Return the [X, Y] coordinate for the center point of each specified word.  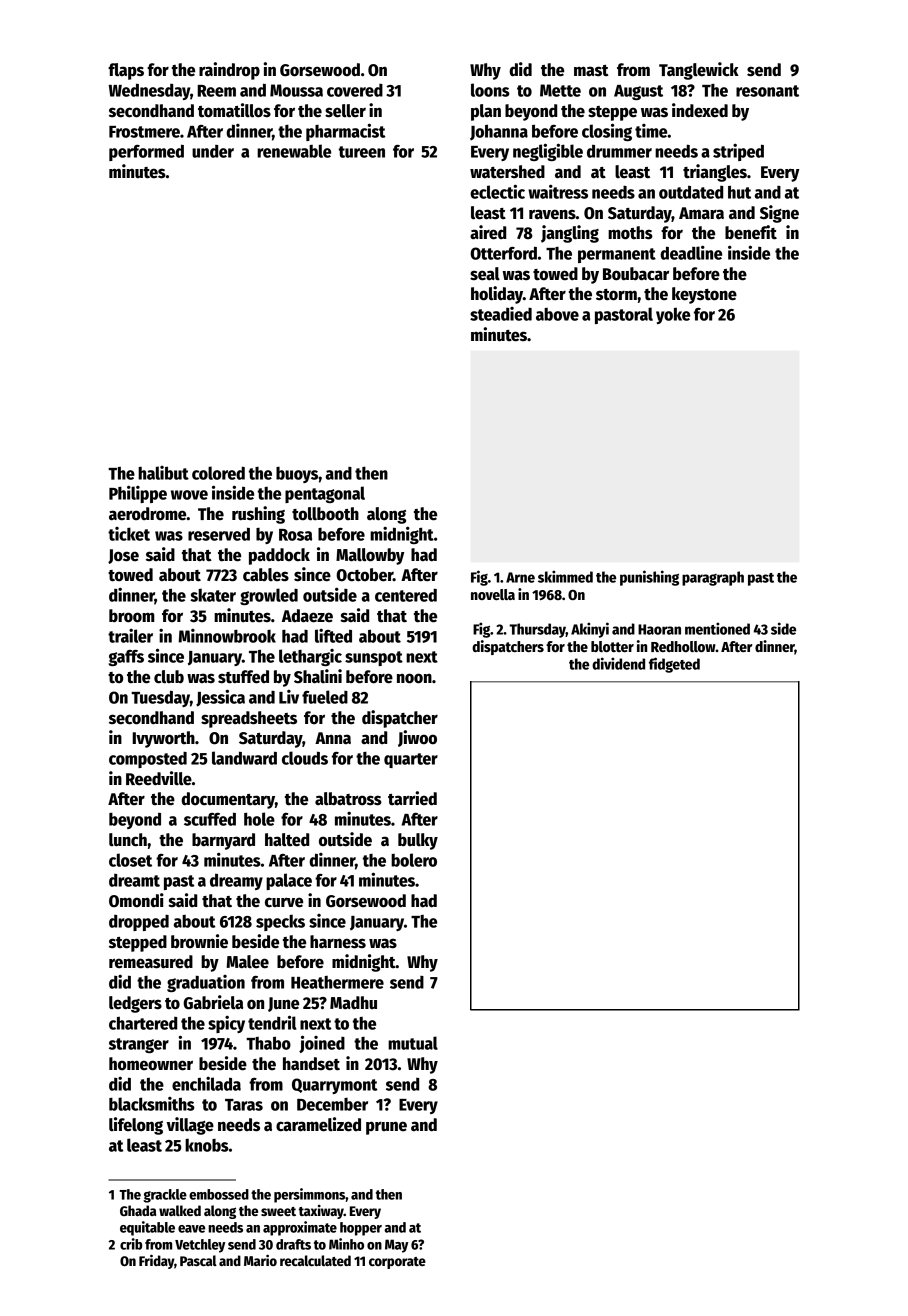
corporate [397, 1263]
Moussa [296, 90]
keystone [704, 295]
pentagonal [325, 494]
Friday [156, 1261]
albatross [348, 799]
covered [355, 90]
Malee [247, 962]
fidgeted [674, 665]
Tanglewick [699, 71]
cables [266, 575]
